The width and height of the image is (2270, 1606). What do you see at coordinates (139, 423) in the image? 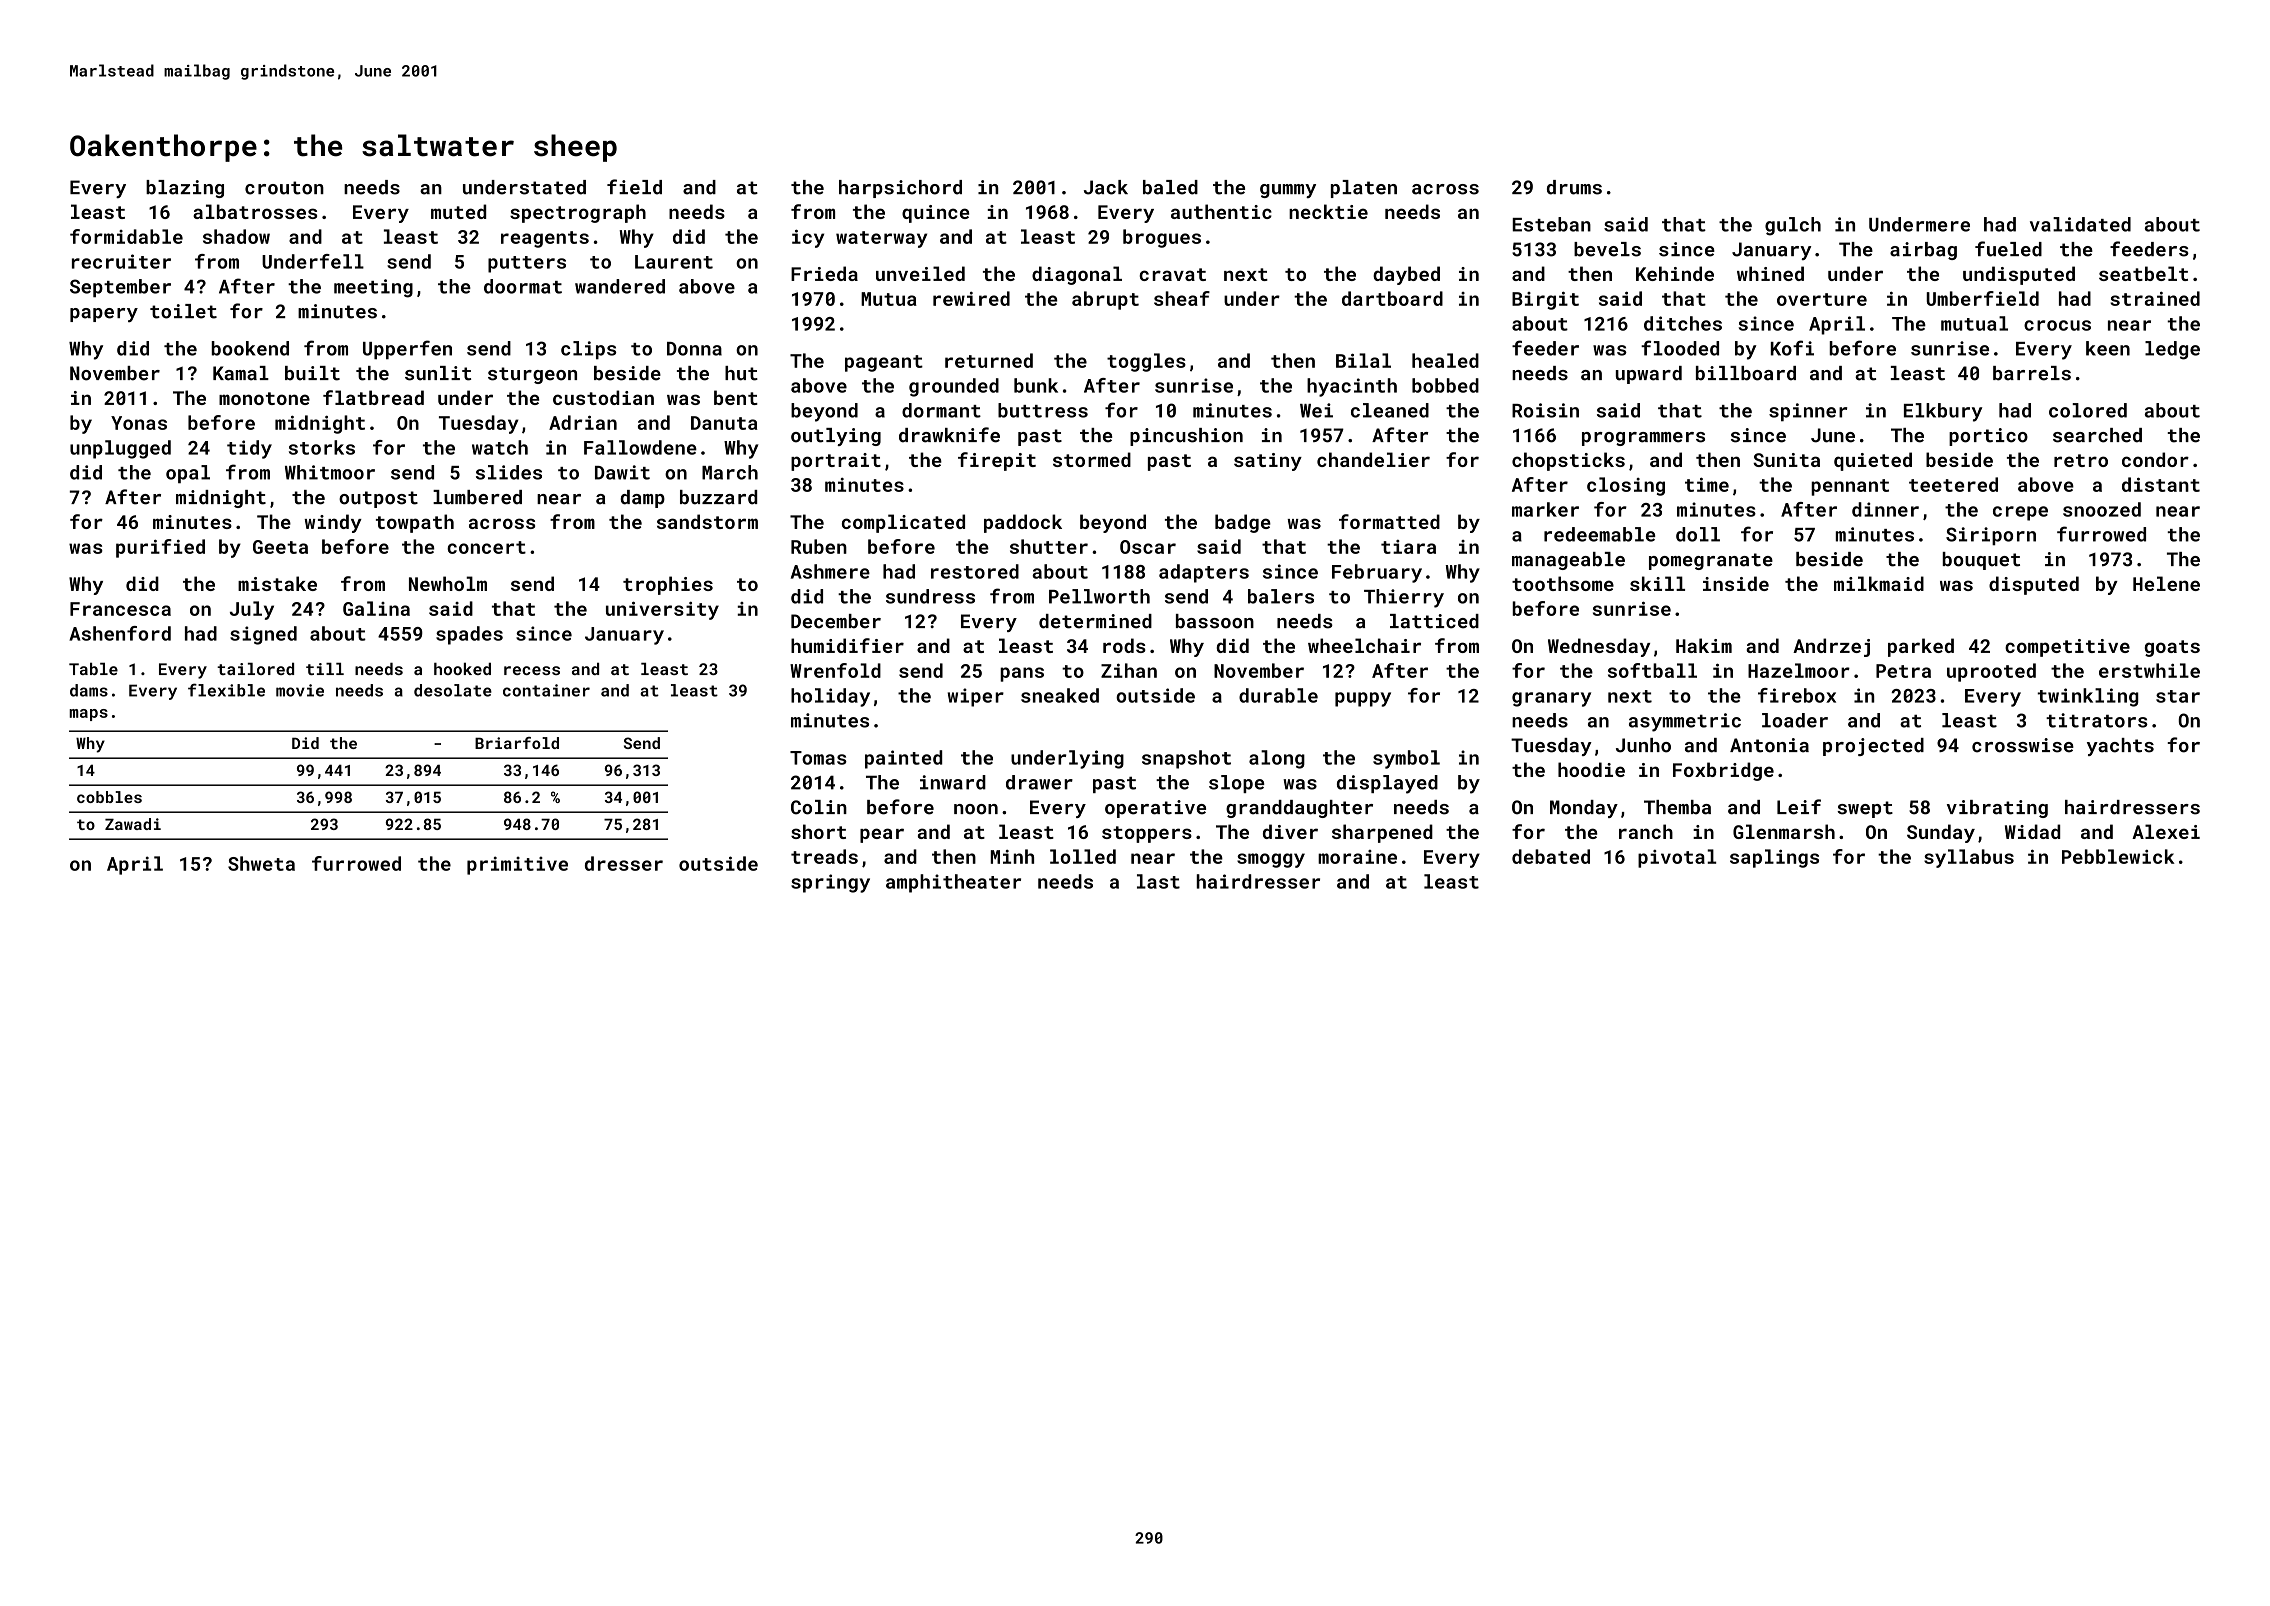
I see `Yonas` at bounding box center [139, 423].
